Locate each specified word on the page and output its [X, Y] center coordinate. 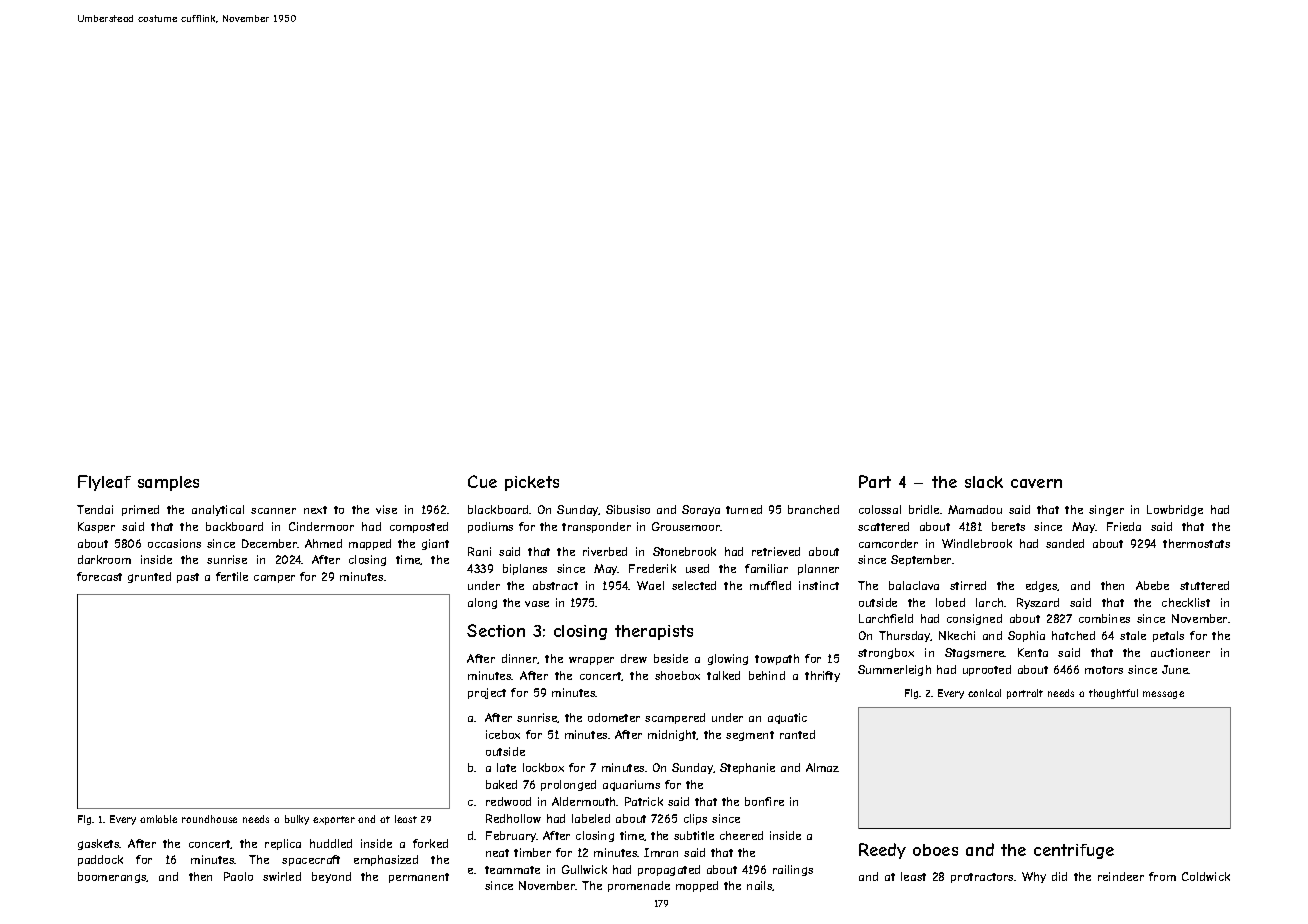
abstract [555, 585]
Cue [482, 481]
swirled [282, 876]
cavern [1036, 483]
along [482, 603]
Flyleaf [104, 483]
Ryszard [1038, 603]
